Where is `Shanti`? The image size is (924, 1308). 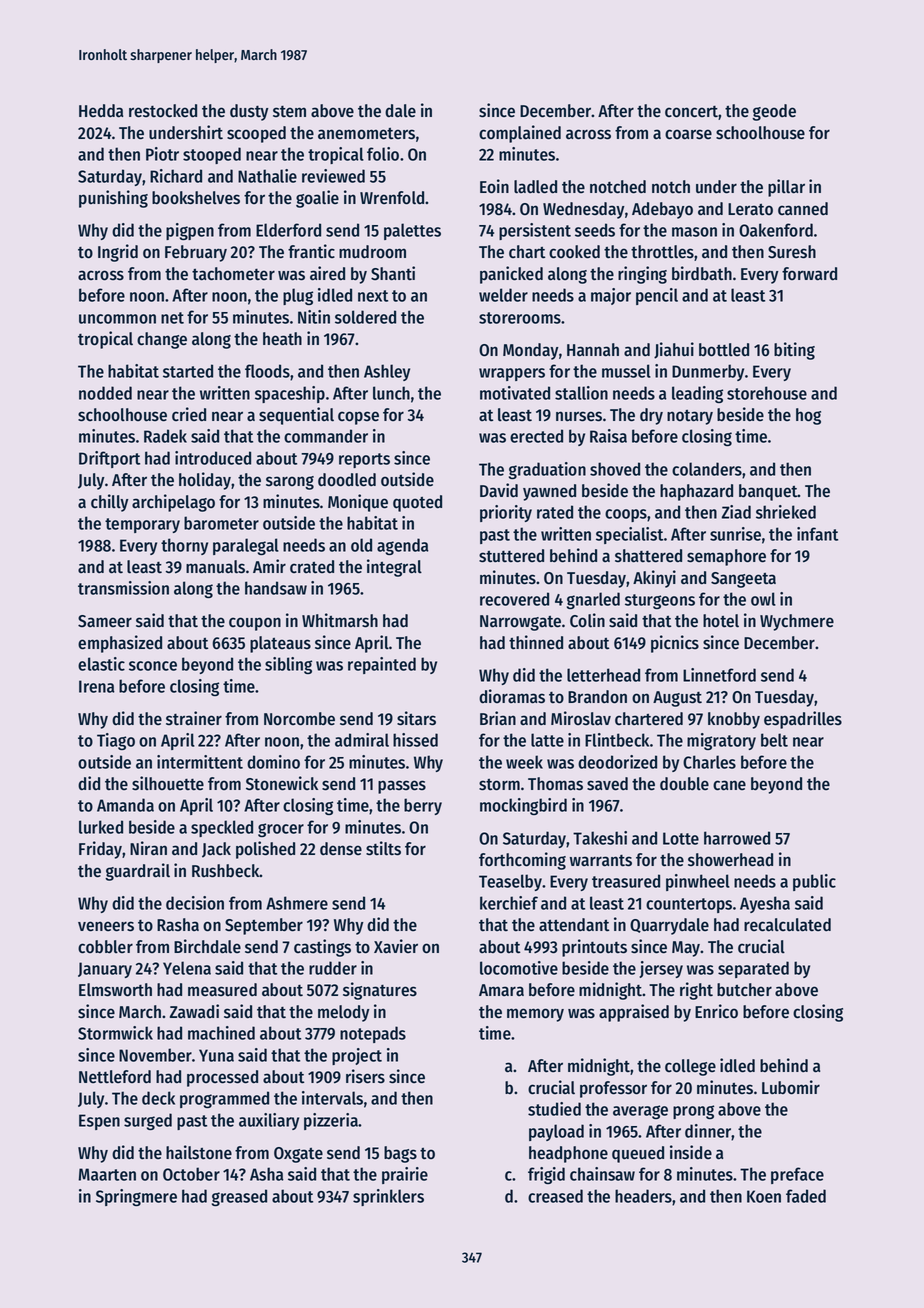
Shanti is located at coordinates (393, 273).
